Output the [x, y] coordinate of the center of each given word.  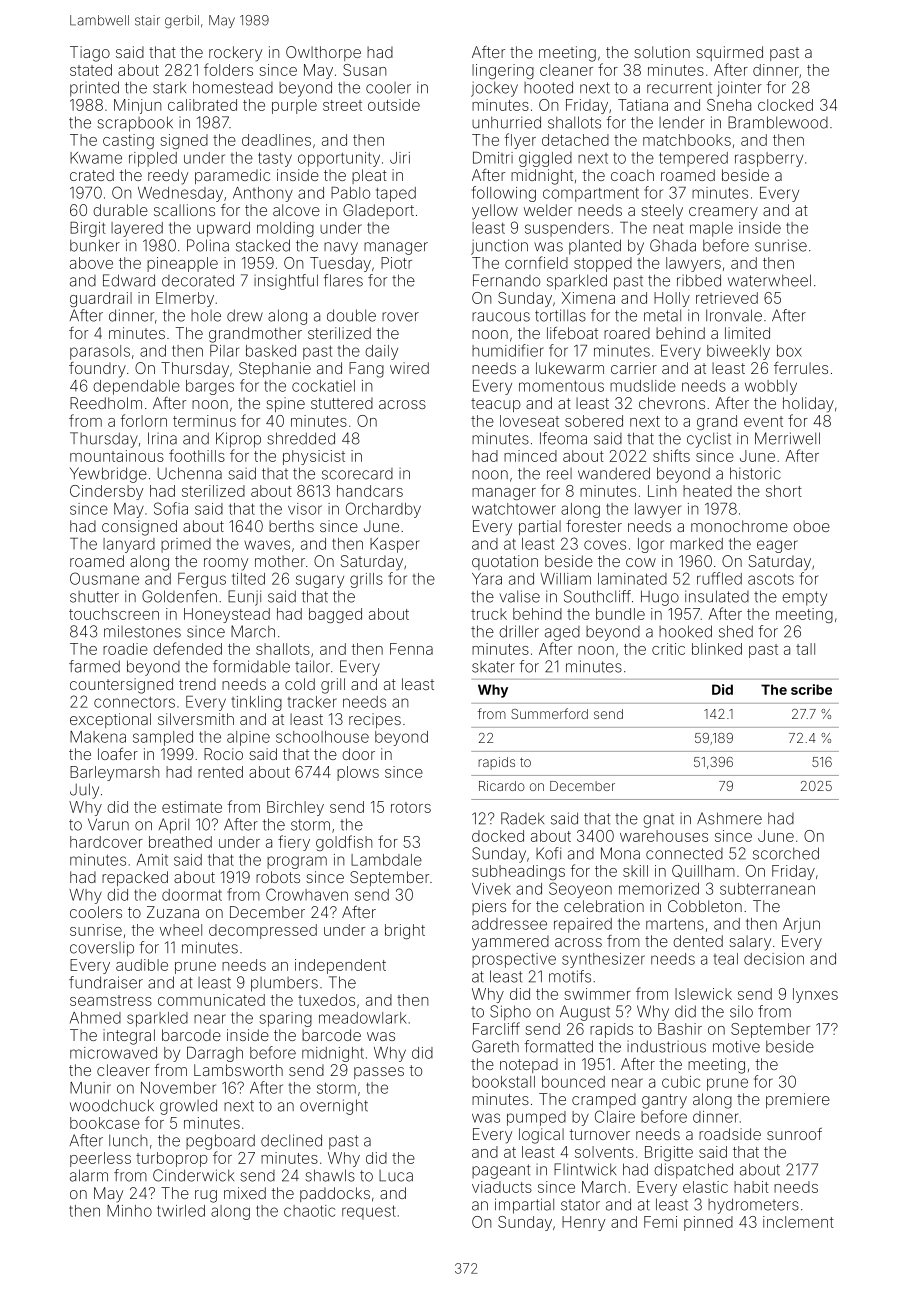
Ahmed [95, 1018]
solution [662, 52]
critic [668, 649]
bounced [573, 1082]
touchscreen [114, 614]
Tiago [90, 54]
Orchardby [383, 510]
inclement [798, 1222]
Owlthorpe [323, 53]
